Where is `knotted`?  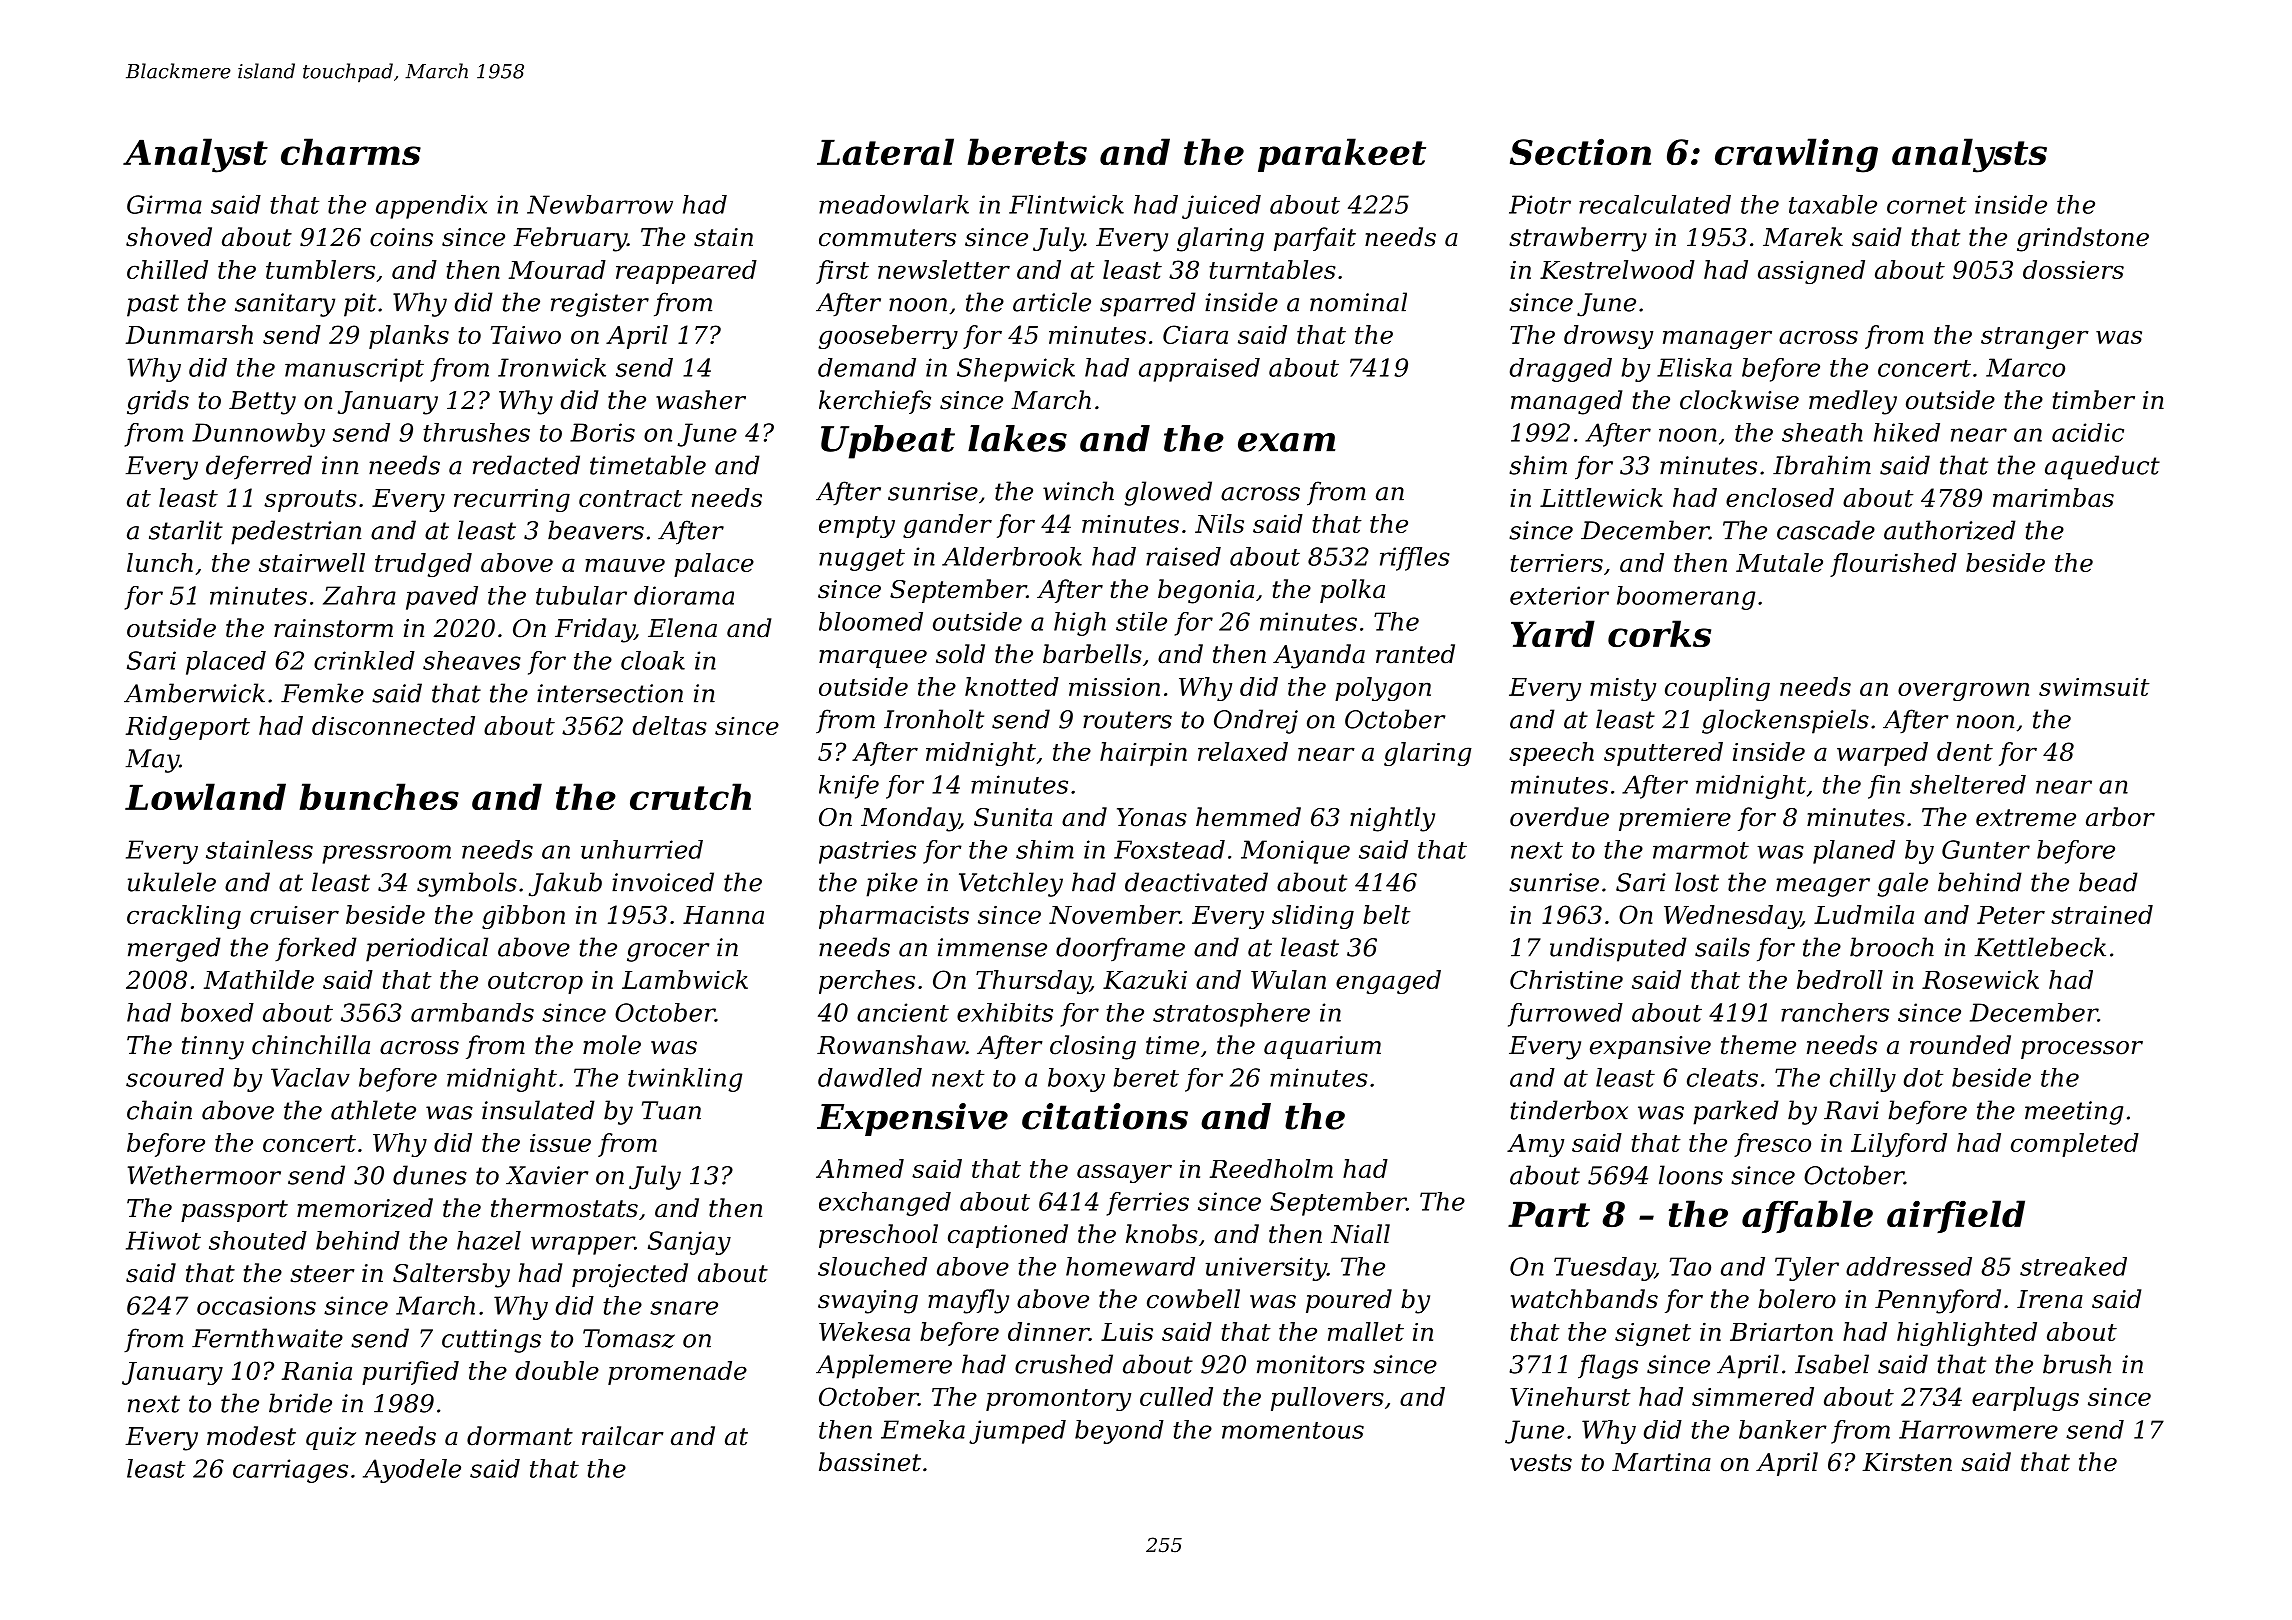
knotted is located at coordinates (1012, 686).
